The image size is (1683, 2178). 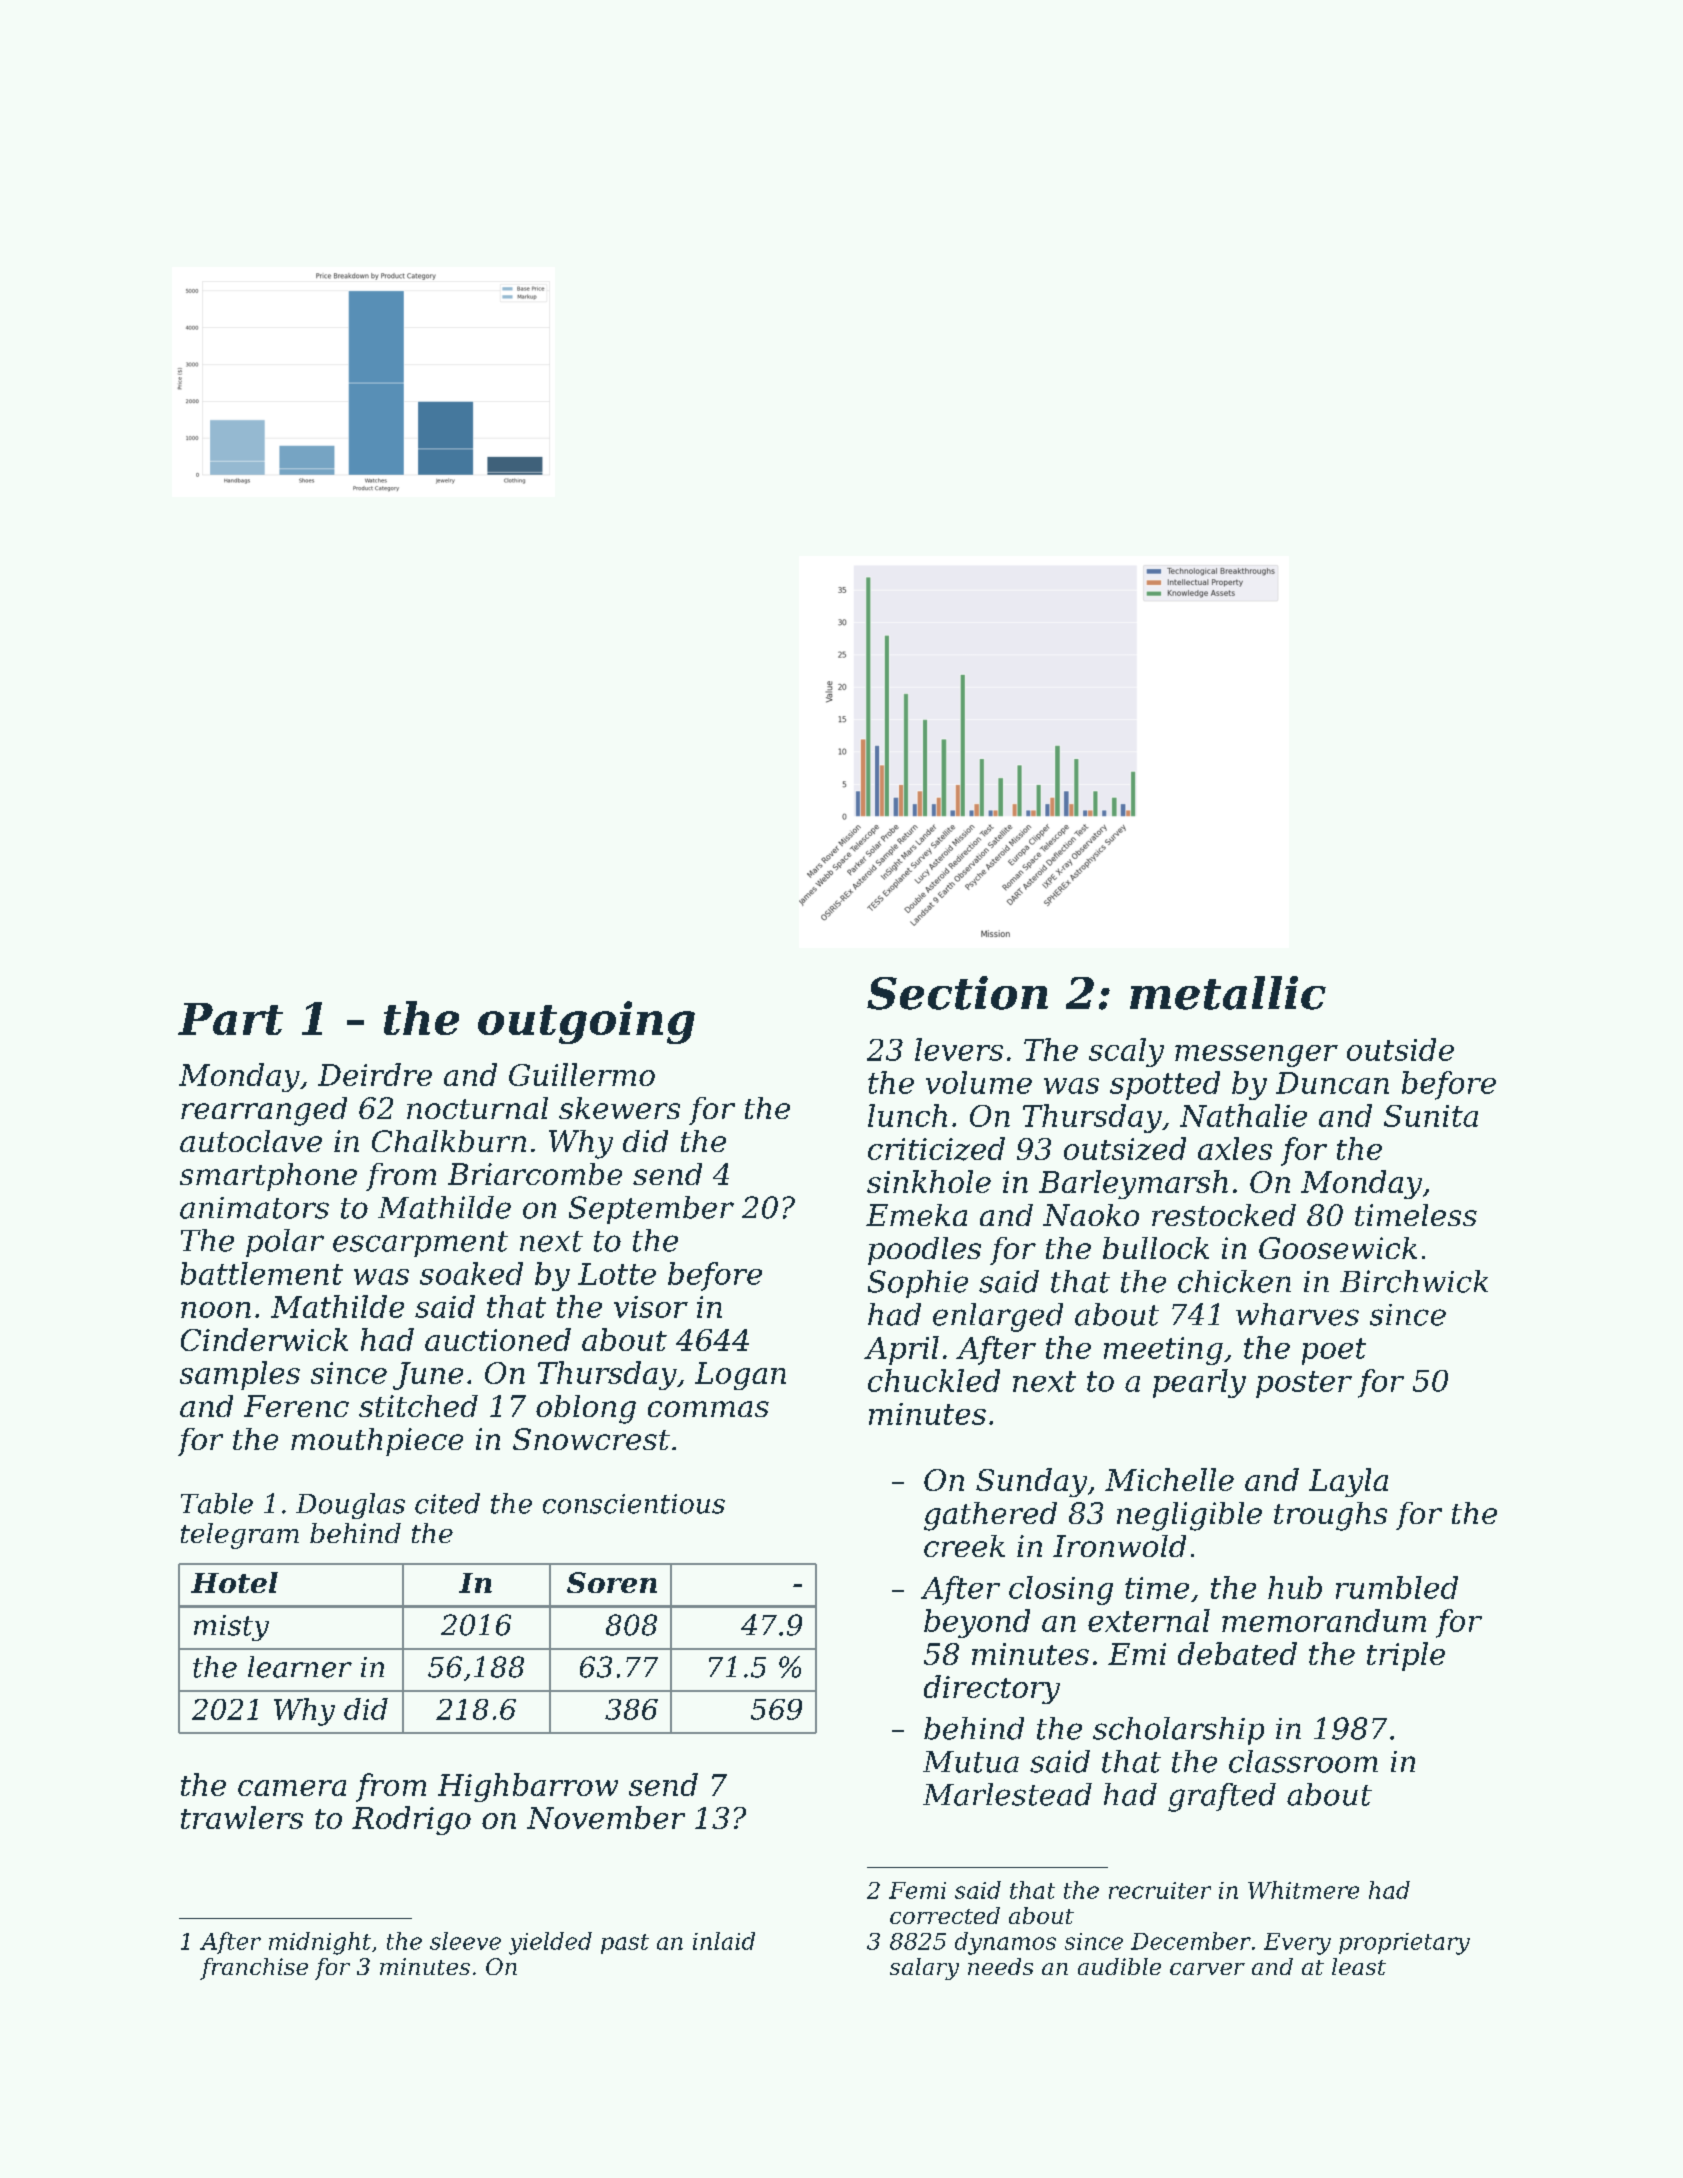 I want to click on Sunita, so click(x=1431, y=1116).
